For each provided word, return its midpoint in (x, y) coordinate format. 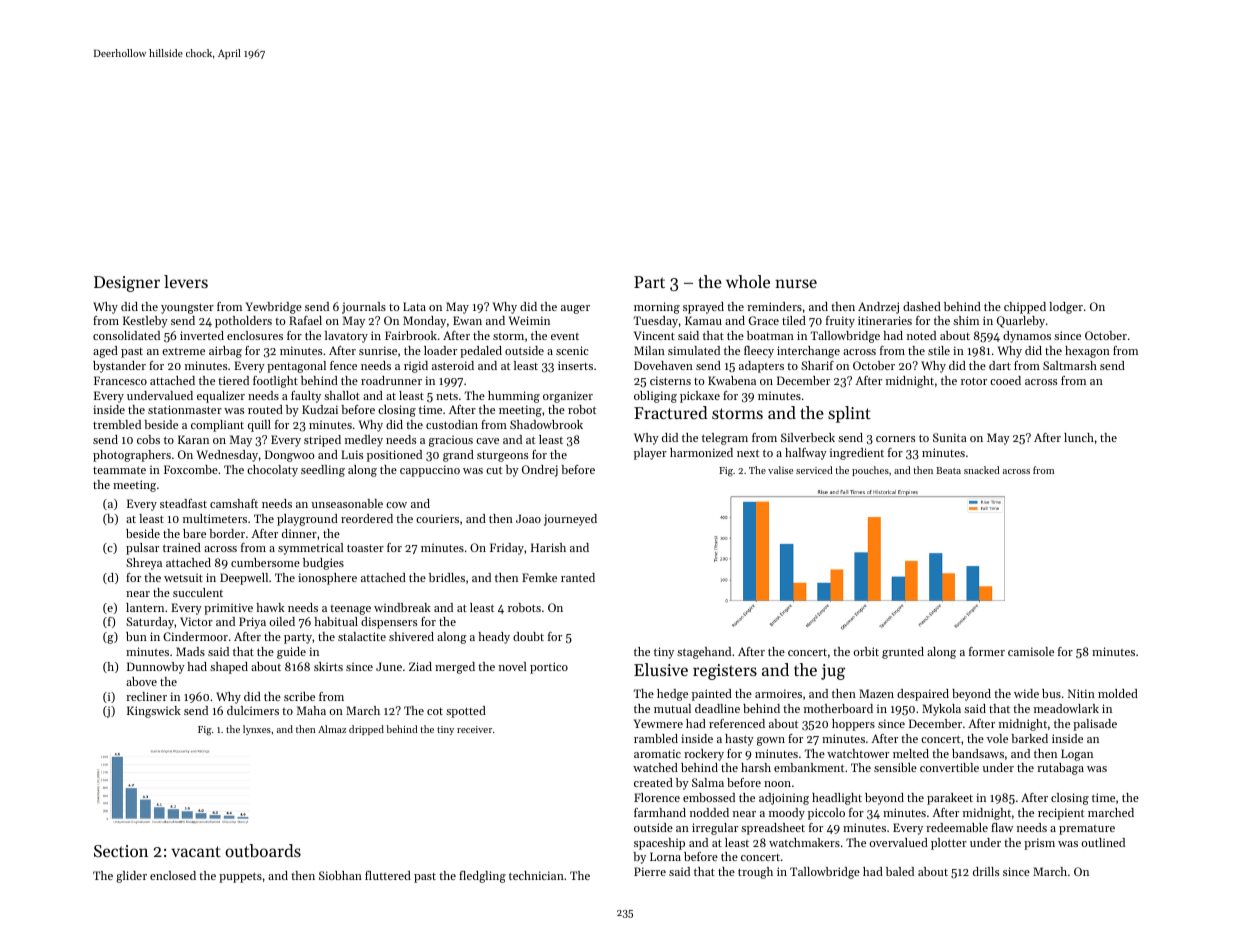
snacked (982, 470)
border (227, 533)
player (650, 454)
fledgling (482, 877)
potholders (243, 322)
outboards (263, 850)
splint (849, 414)
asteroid (453, 365)
